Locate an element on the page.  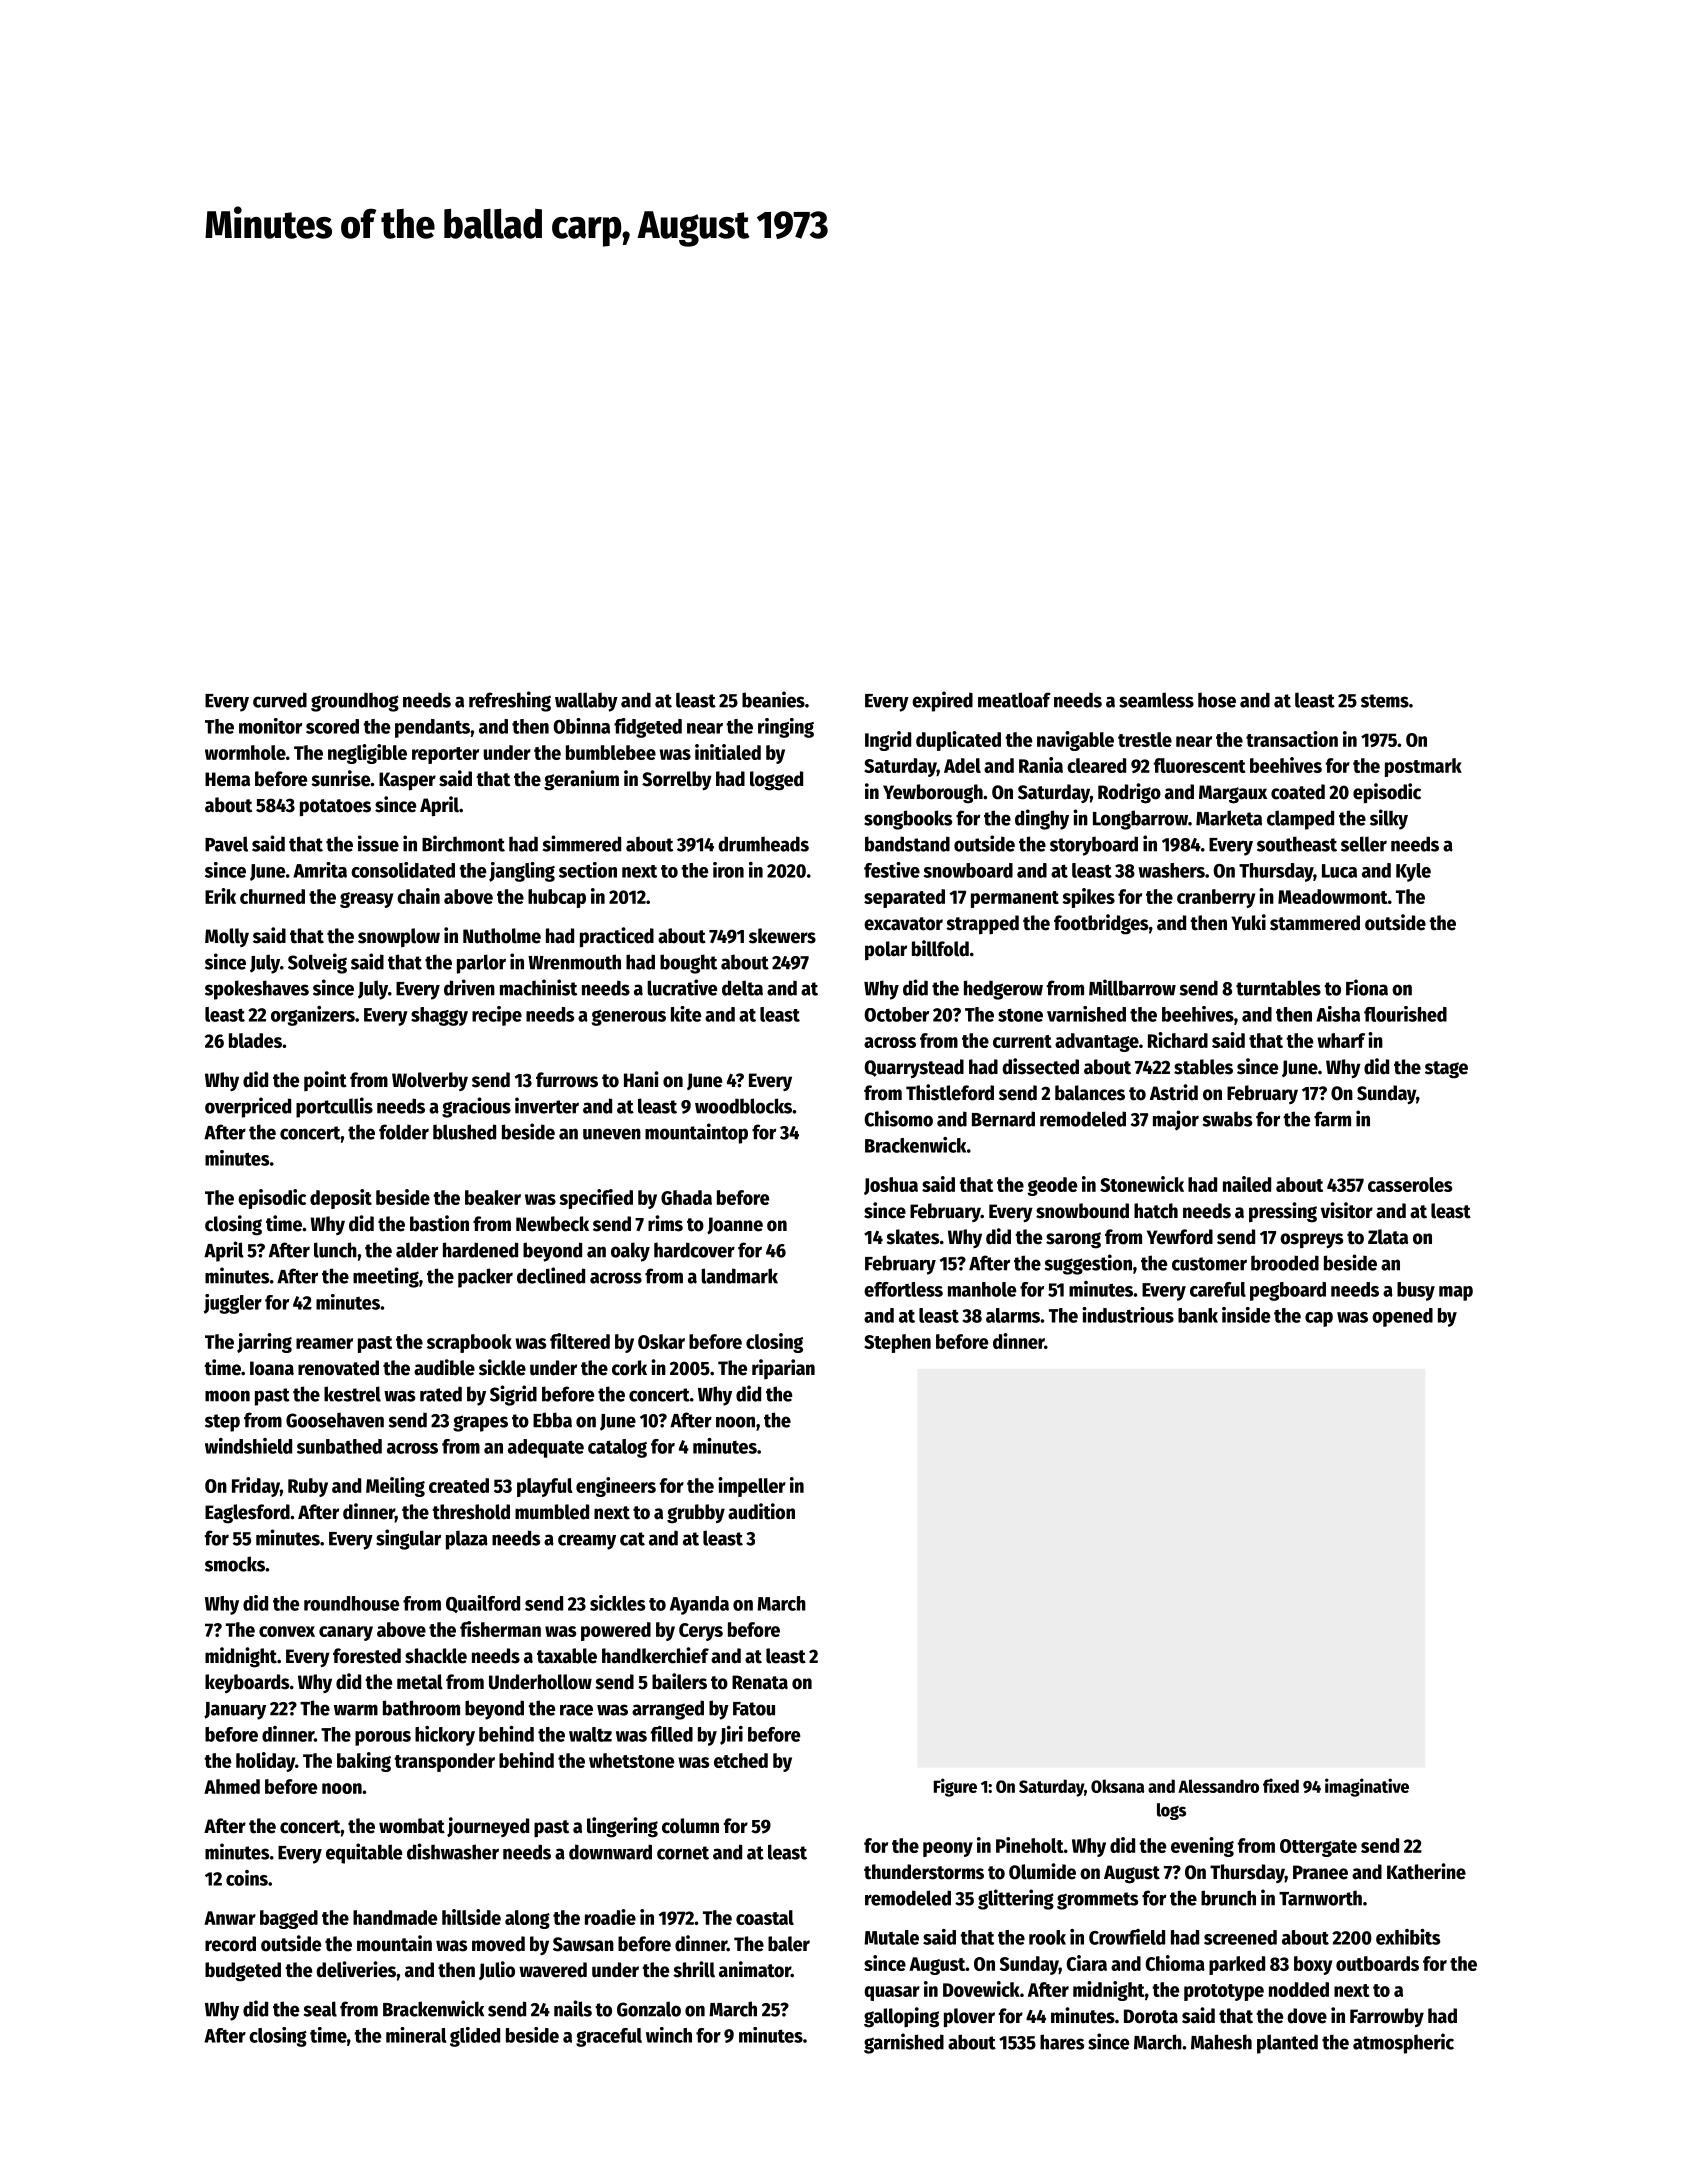
grubby is located at coordinates (696, 1514).
